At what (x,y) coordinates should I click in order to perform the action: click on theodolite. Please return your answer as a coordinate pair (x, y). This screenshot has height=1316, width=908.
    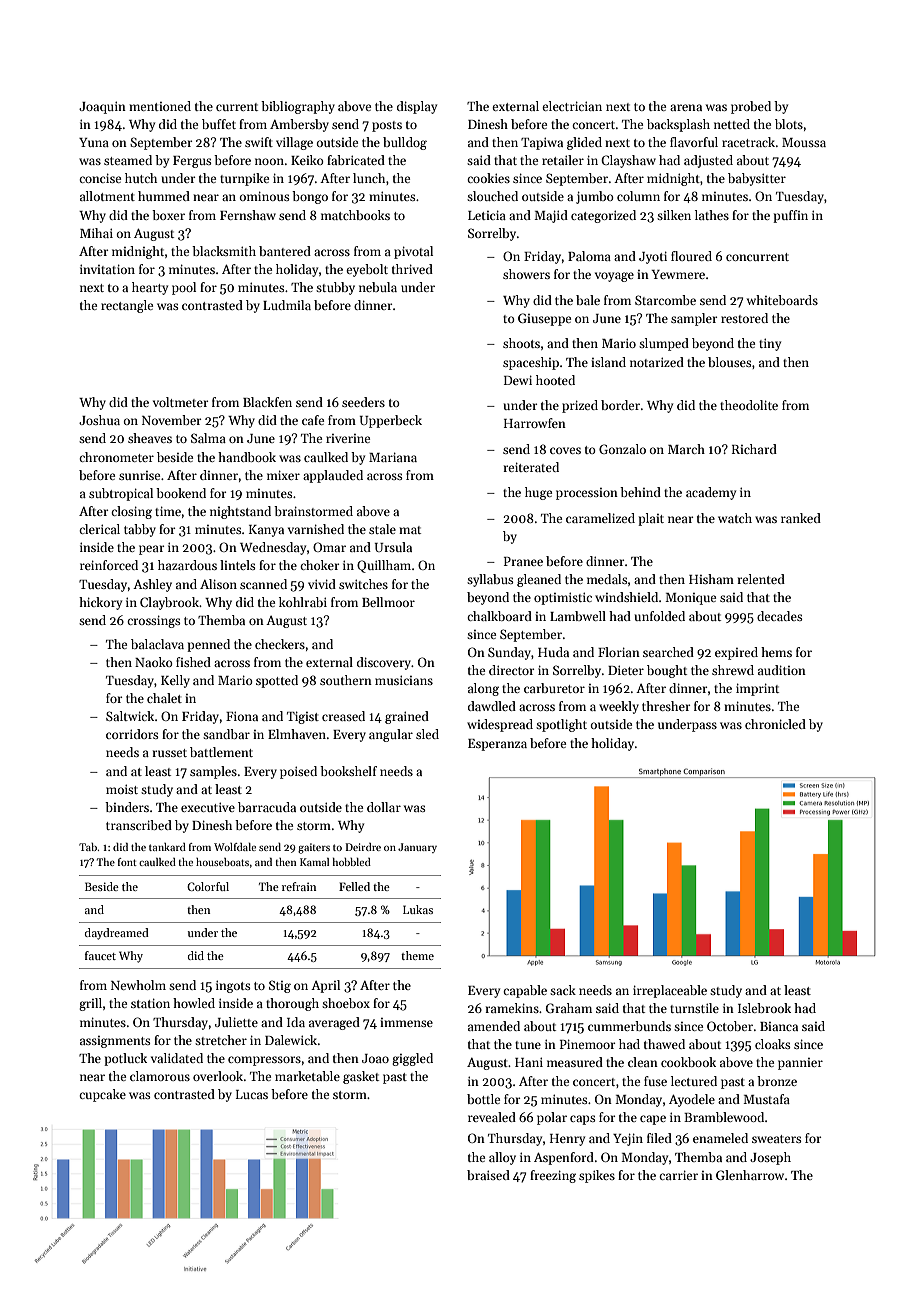
    Looking at the image, I should click on (749, 405).
